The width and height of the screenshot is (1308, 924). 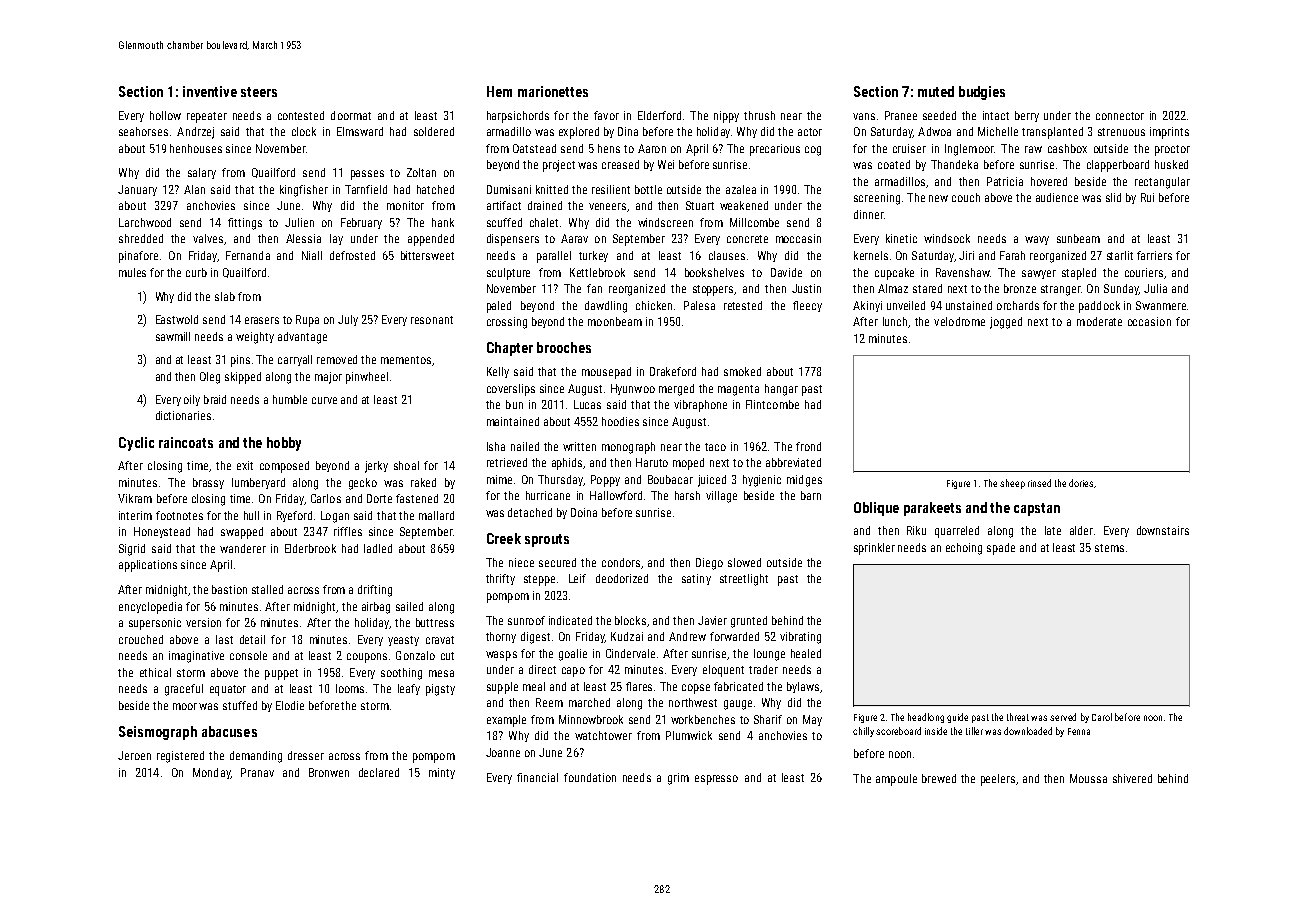 I want to click on dresser, so click(x=306, y=755).
